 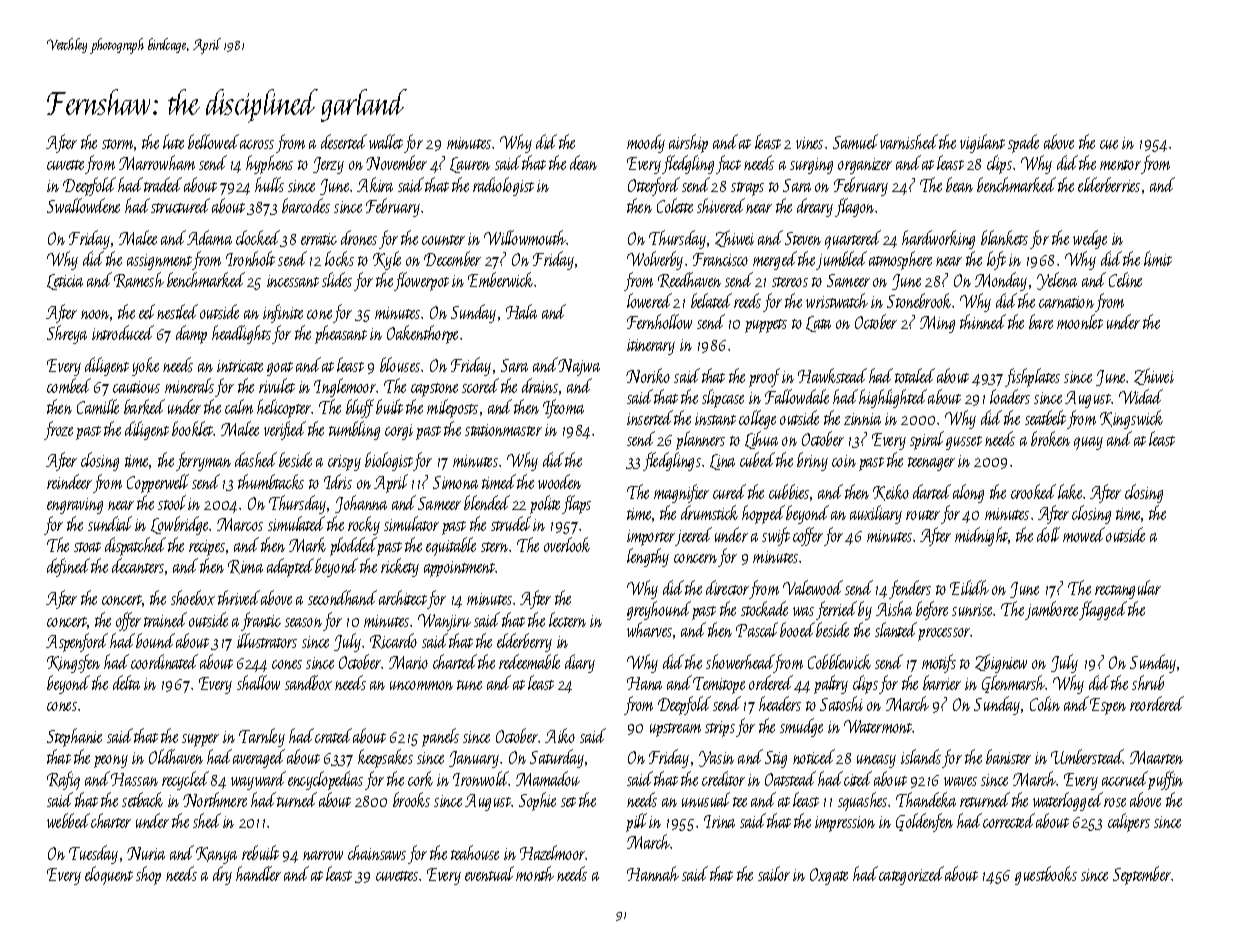 I want to click on guestbooks, so click(x=1046, y=875).
